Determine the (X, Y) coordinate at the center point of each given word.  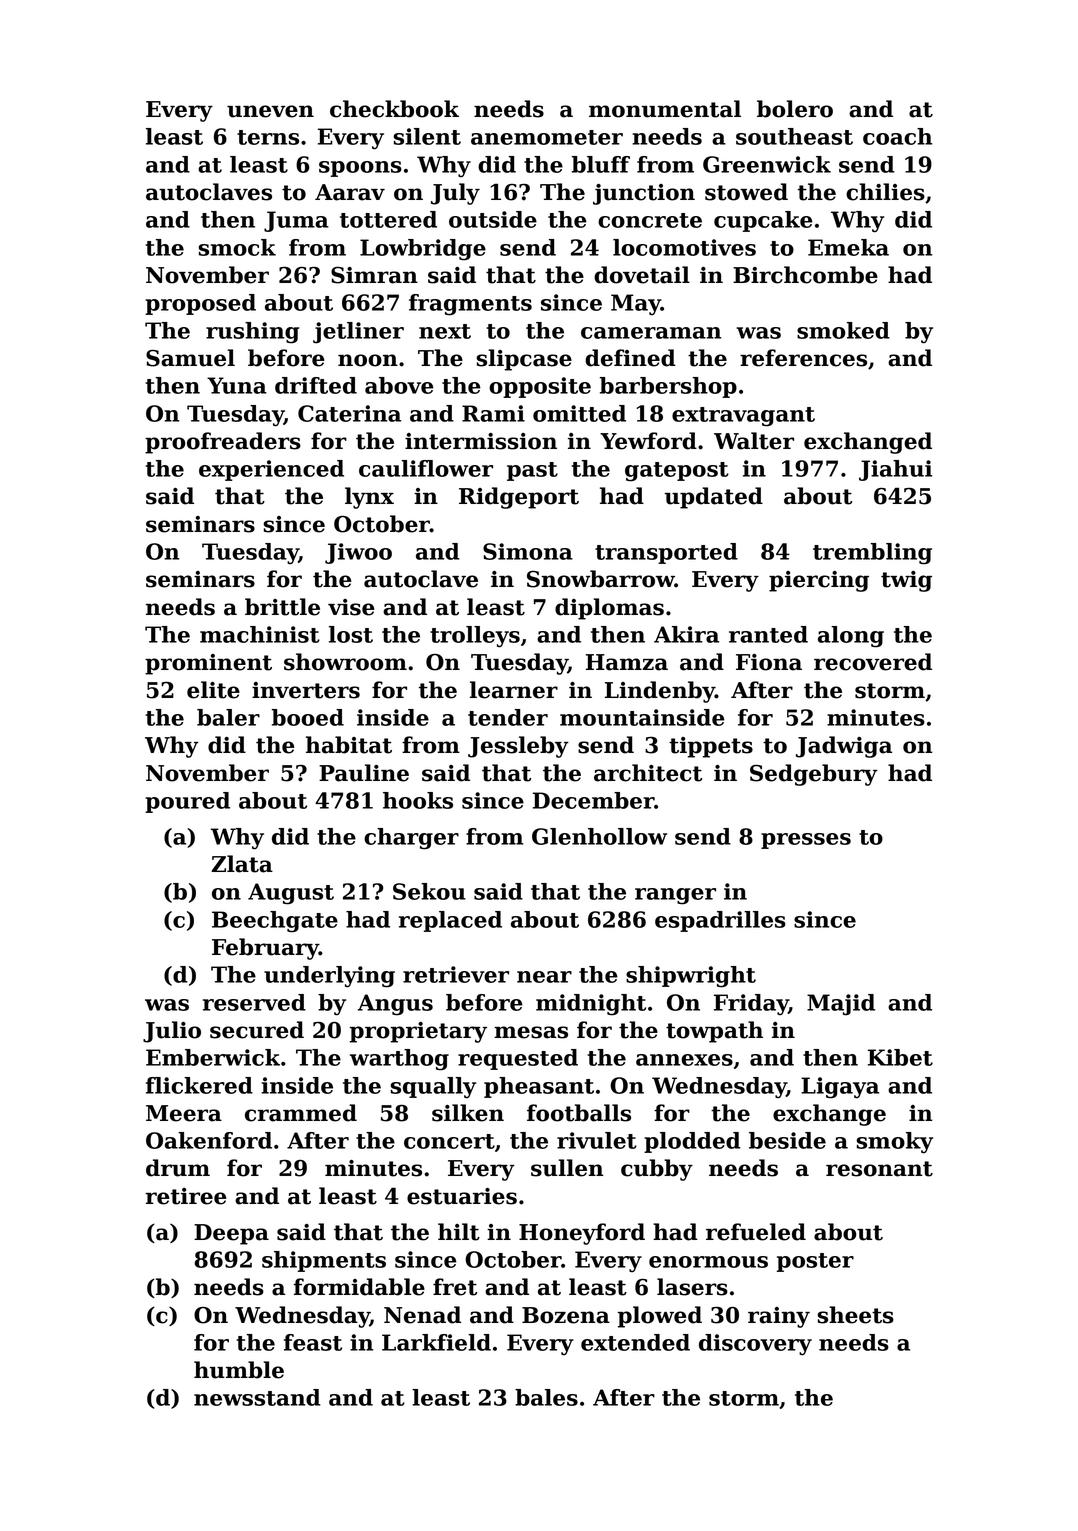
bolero (795, 109)
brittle (282, 607)
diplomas (609, 609)
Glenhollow (599, 836)
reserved (254, 1002)
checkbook (394, 109)
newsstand (257, 1397)
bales (546, 1397)
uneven (270, 111)
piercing (819, 581)
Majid (841, 1005)
